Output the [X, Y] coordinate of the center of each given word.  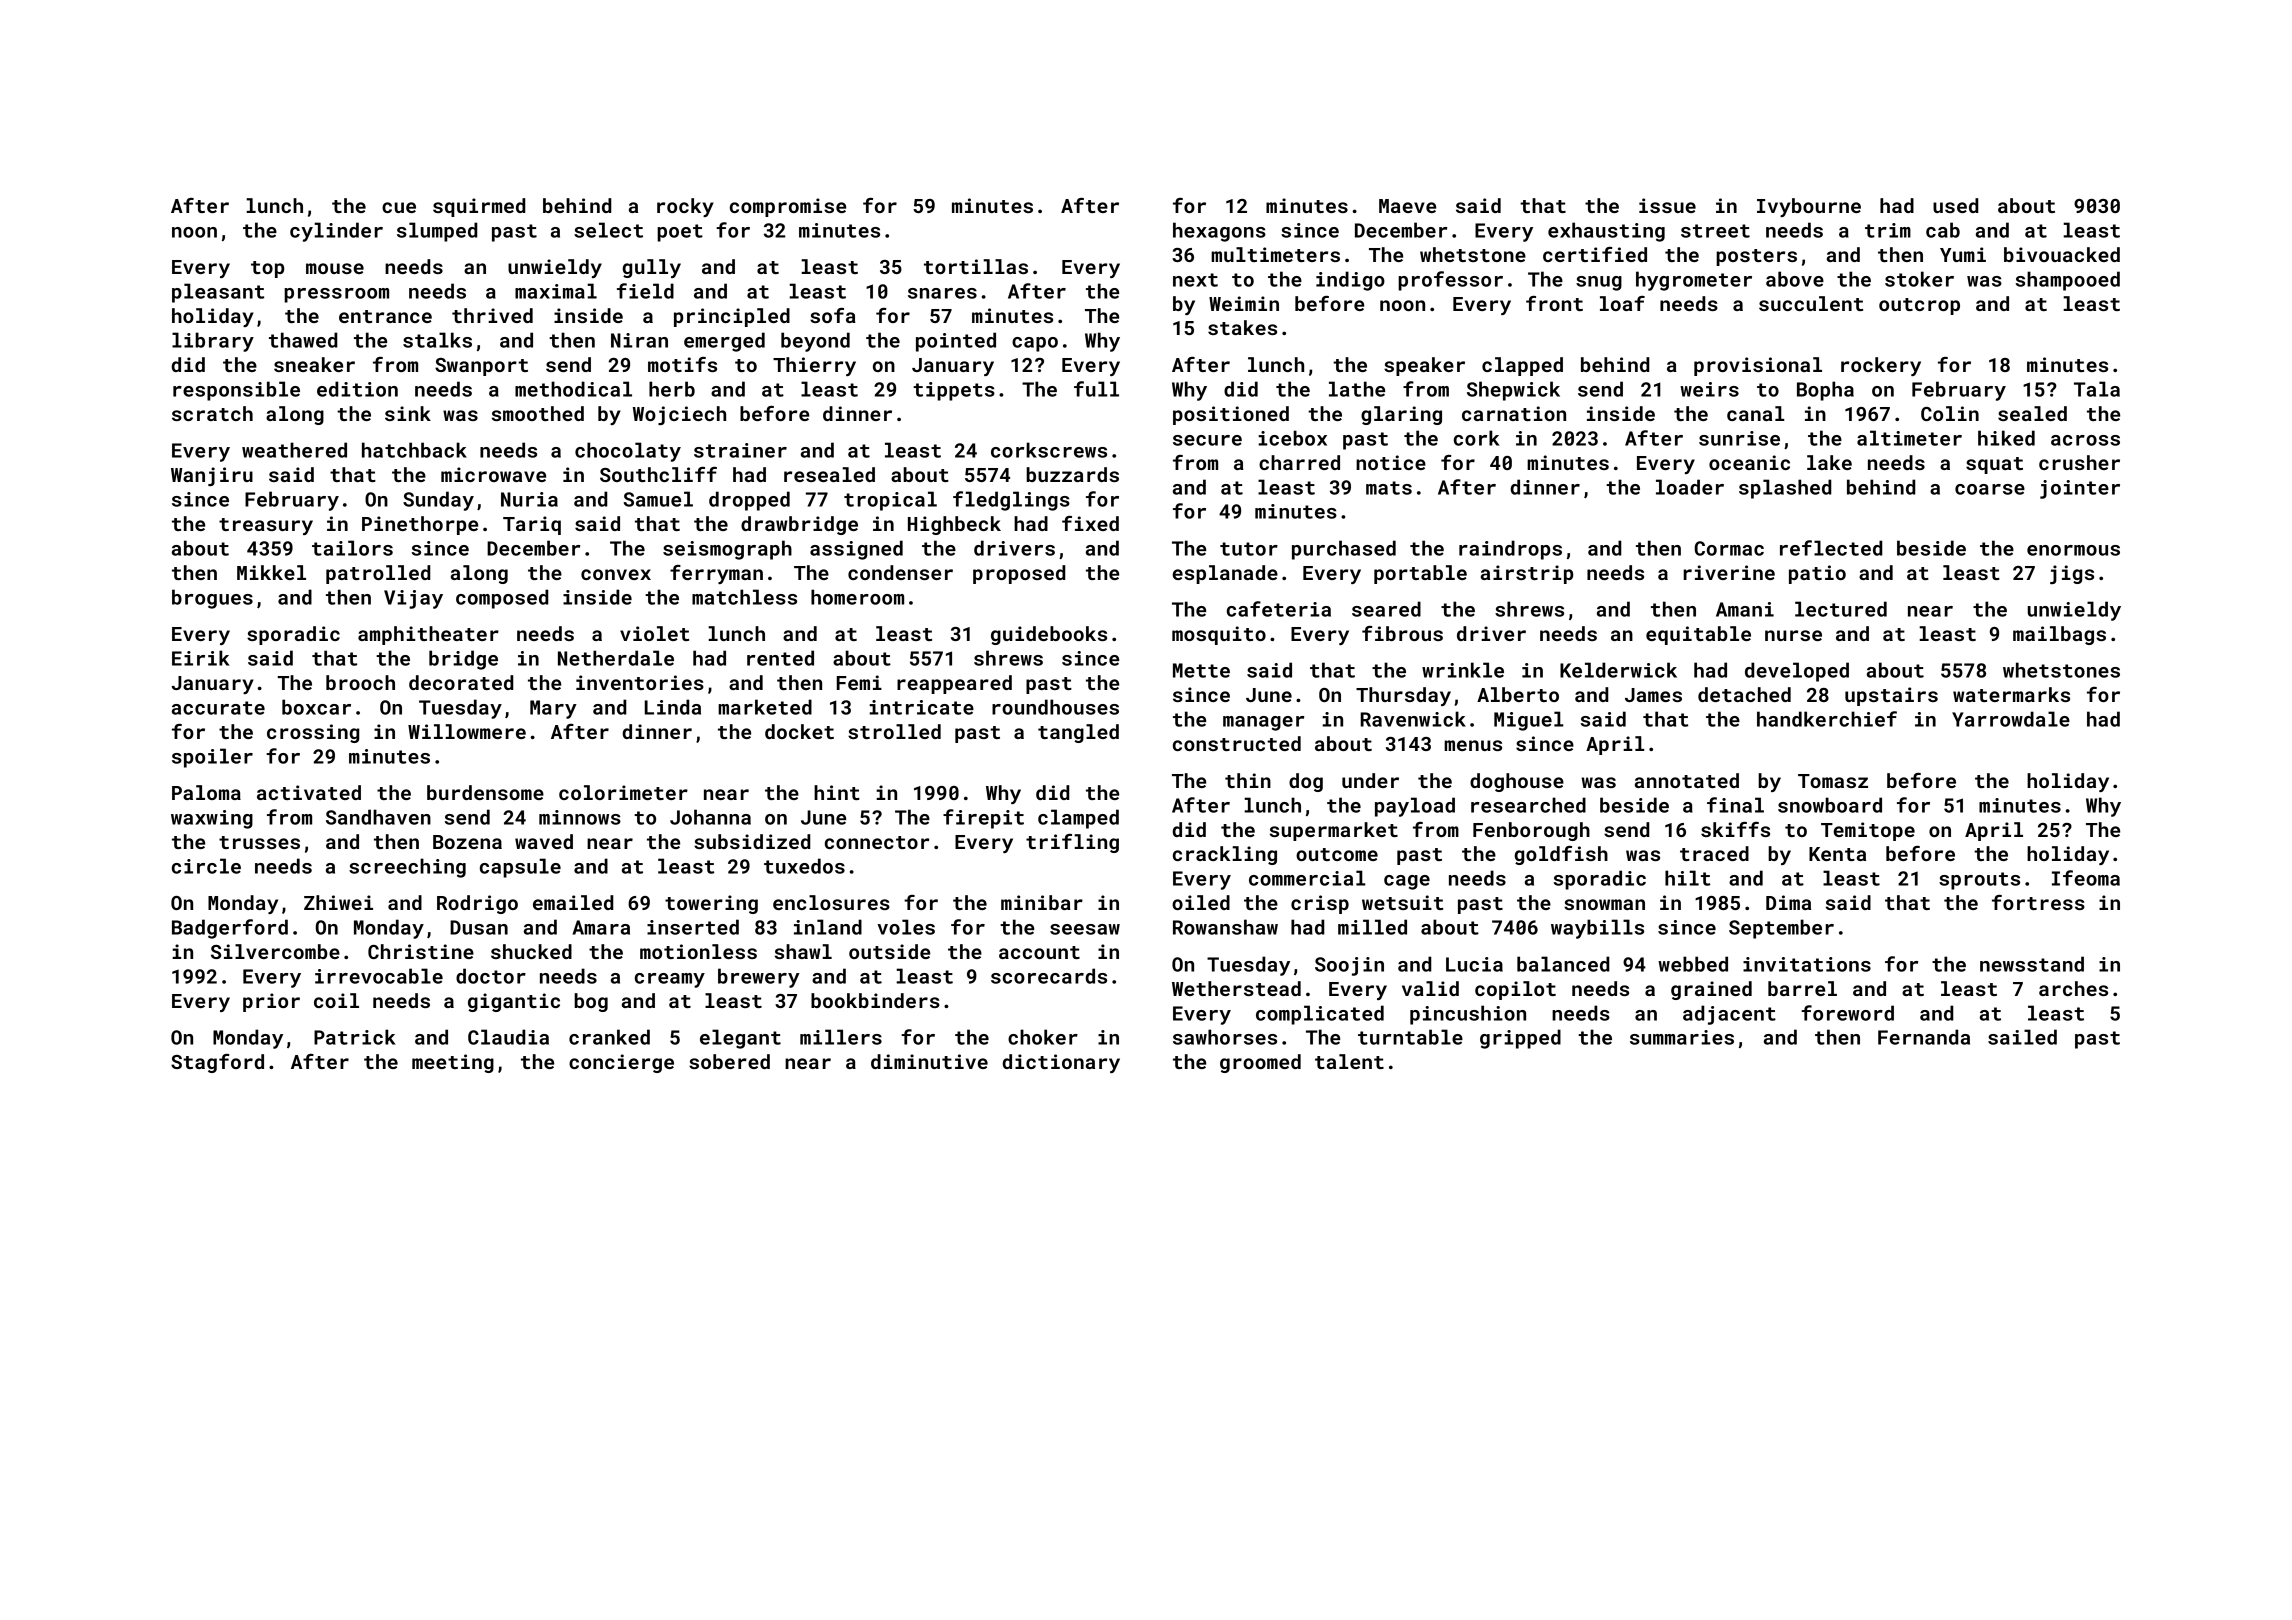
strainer [740, 450]
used [1956, 205]
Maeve [1407, 206]
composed [502, 599]
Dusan [479, 927]
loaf [1622, 303]
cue [399, 207]
